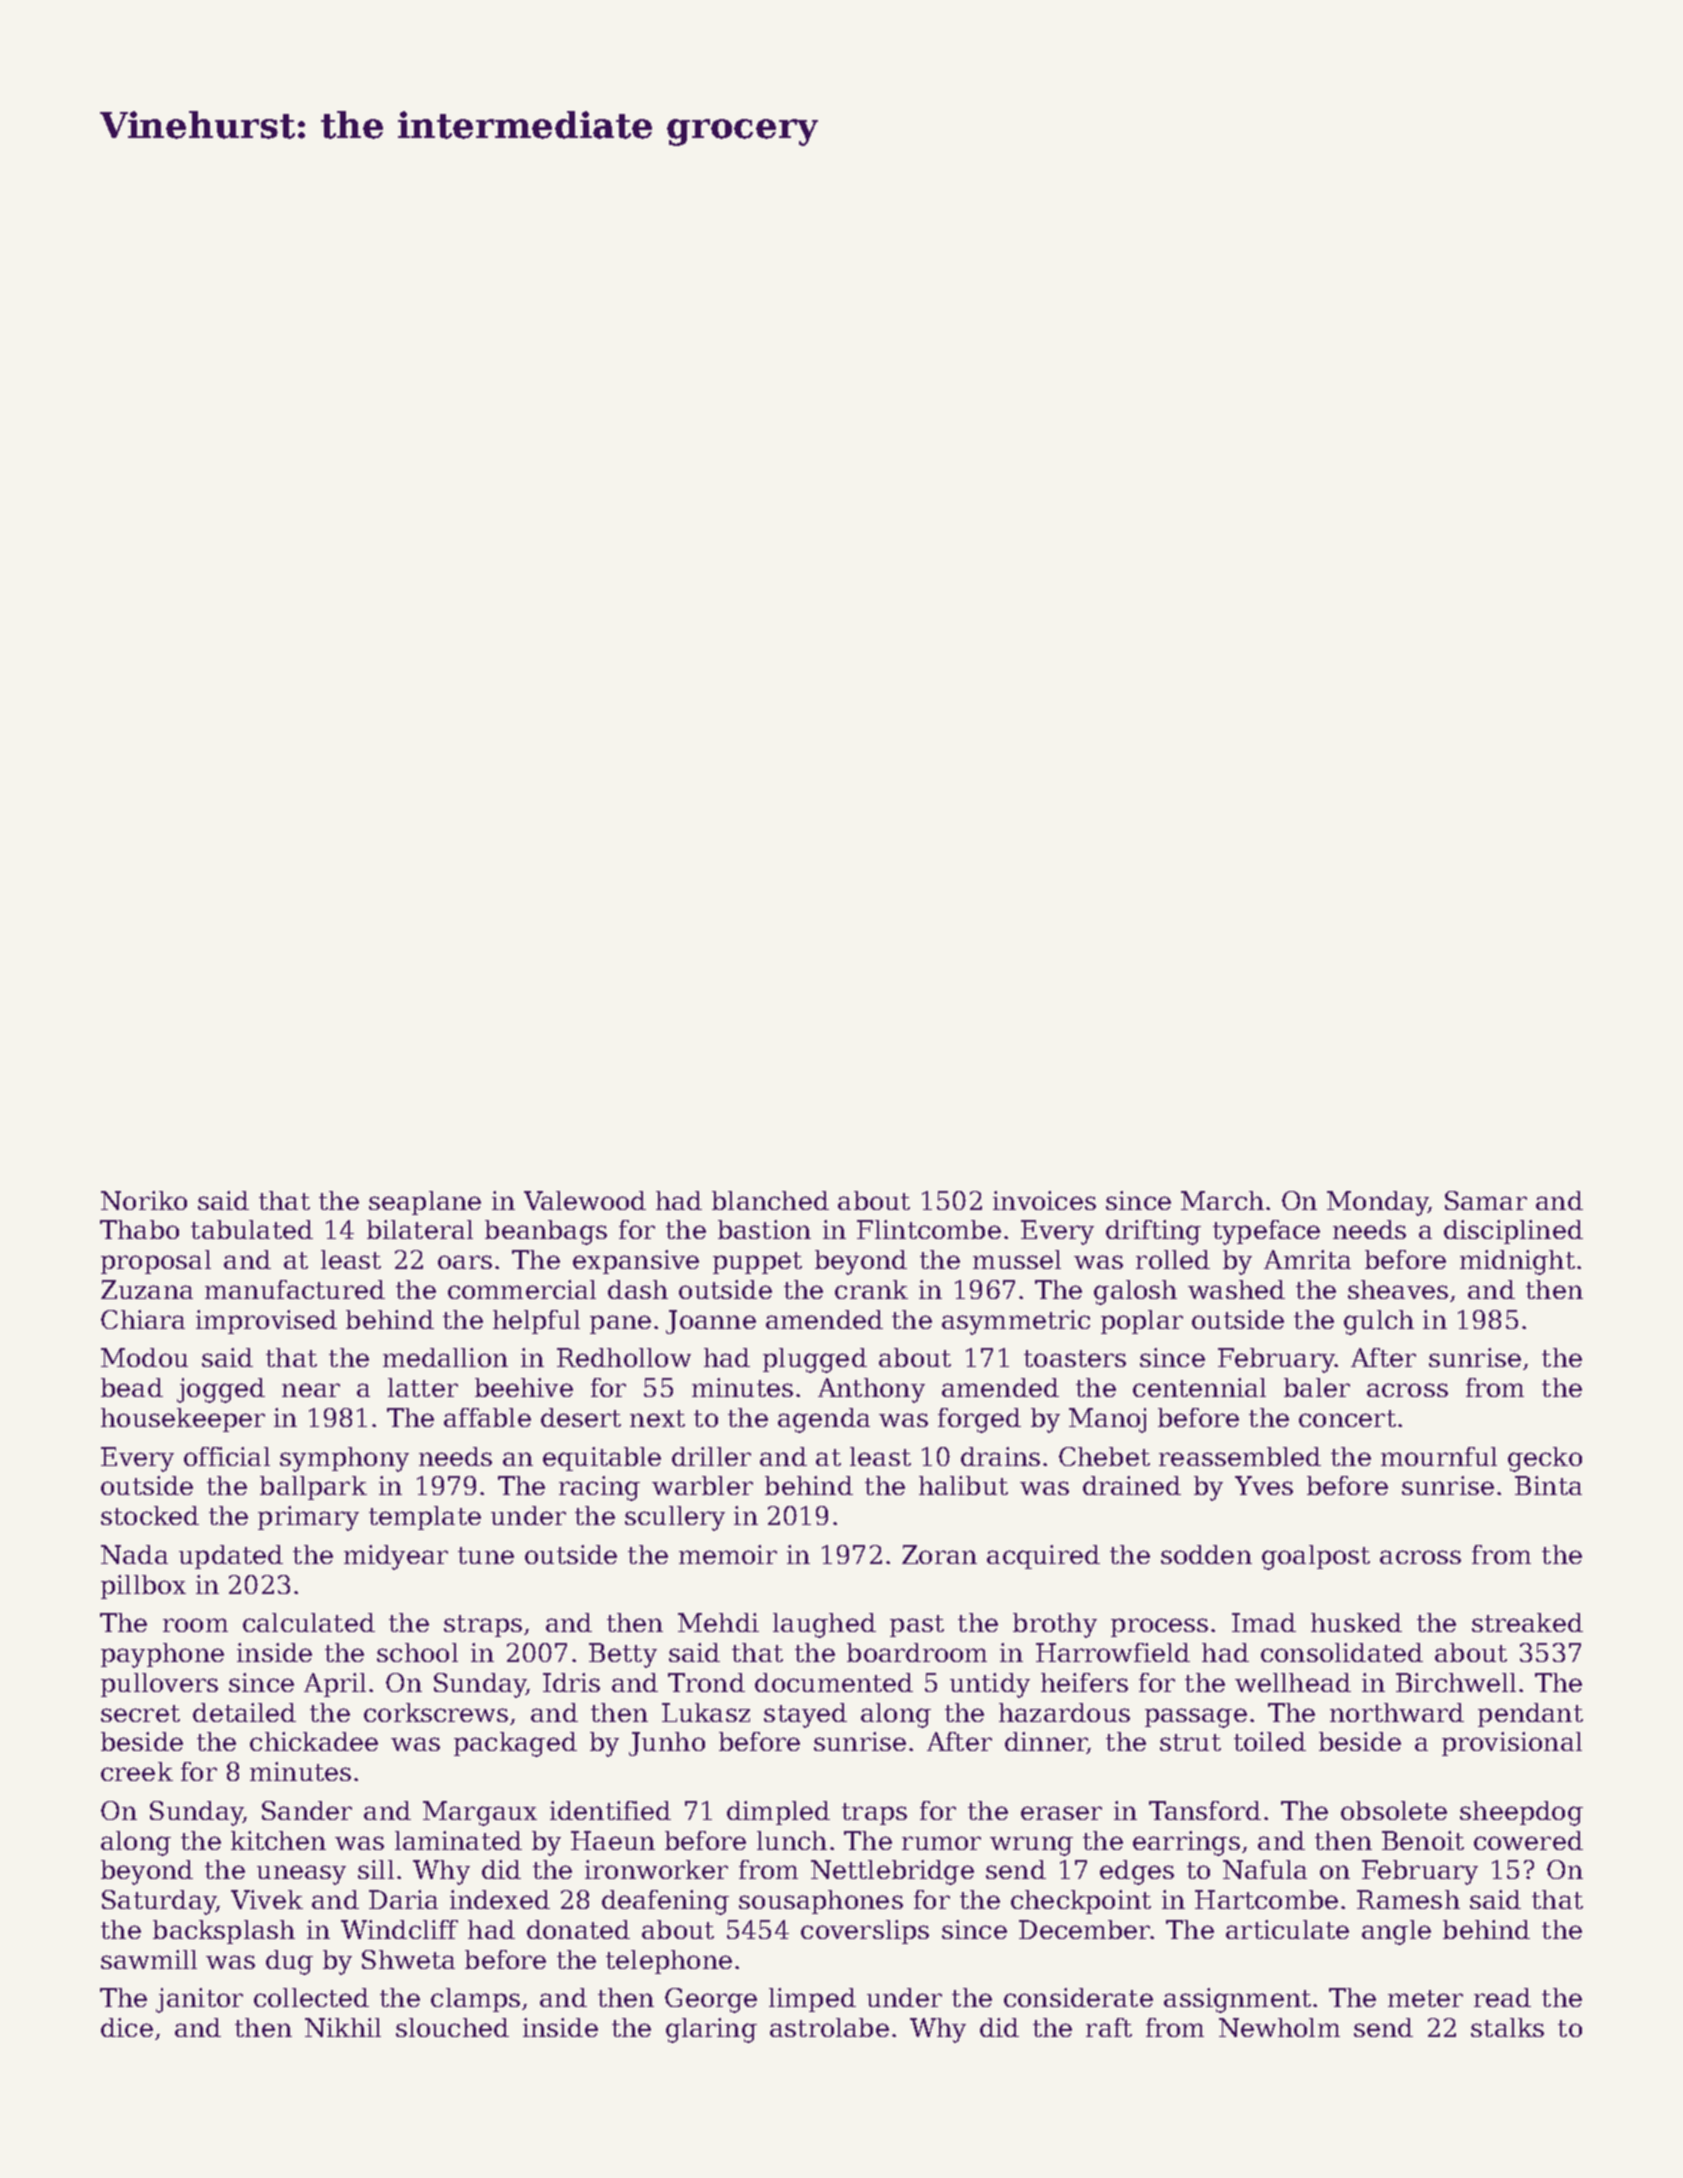  I want to click on kitchen, so click(278, 1840).
